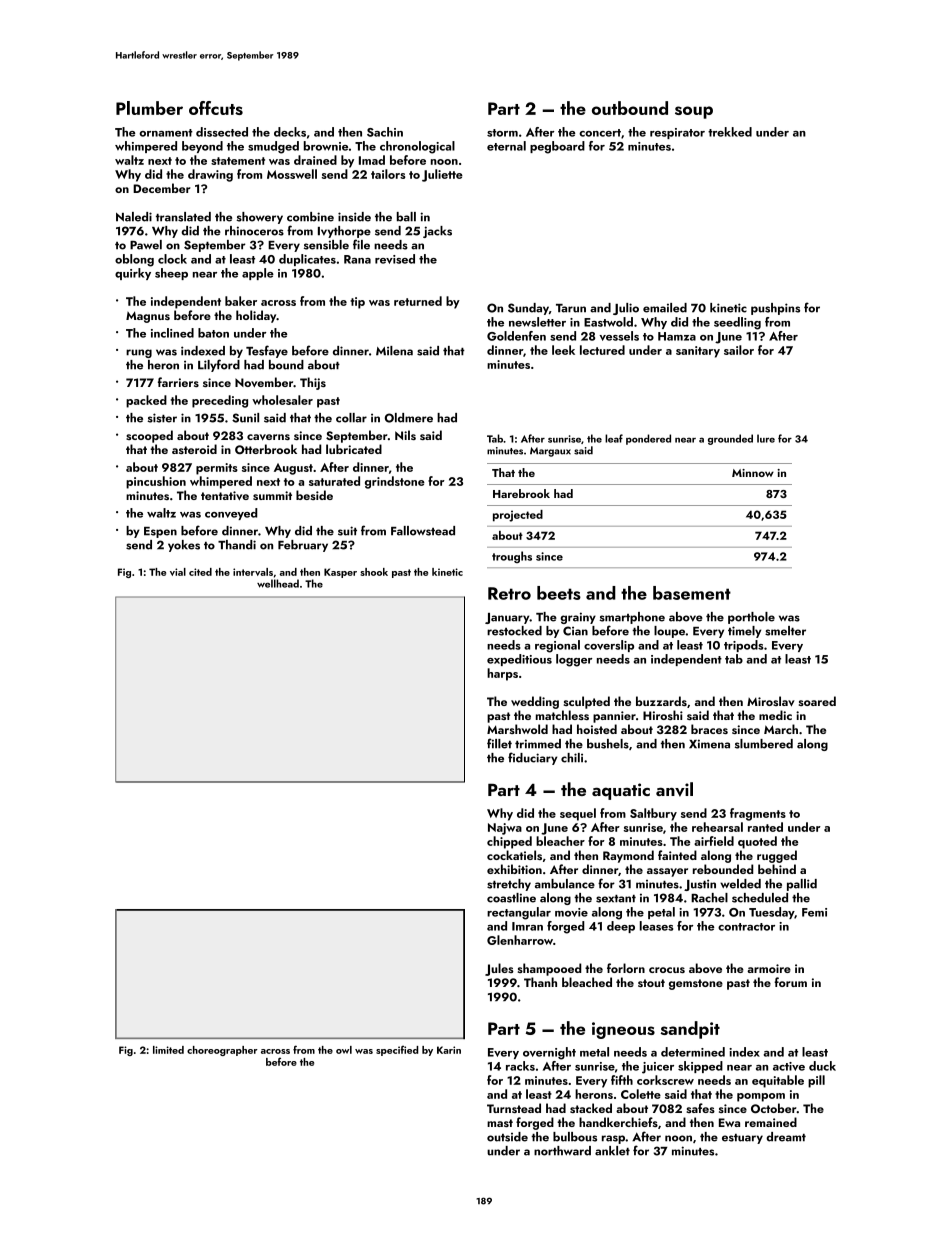 Image resolution: width=952 pixels, height=1233 pixels. What do you see at coordinates (502, 133) in the screenshot?
I see `storm` at bounding box center [502, 133].
